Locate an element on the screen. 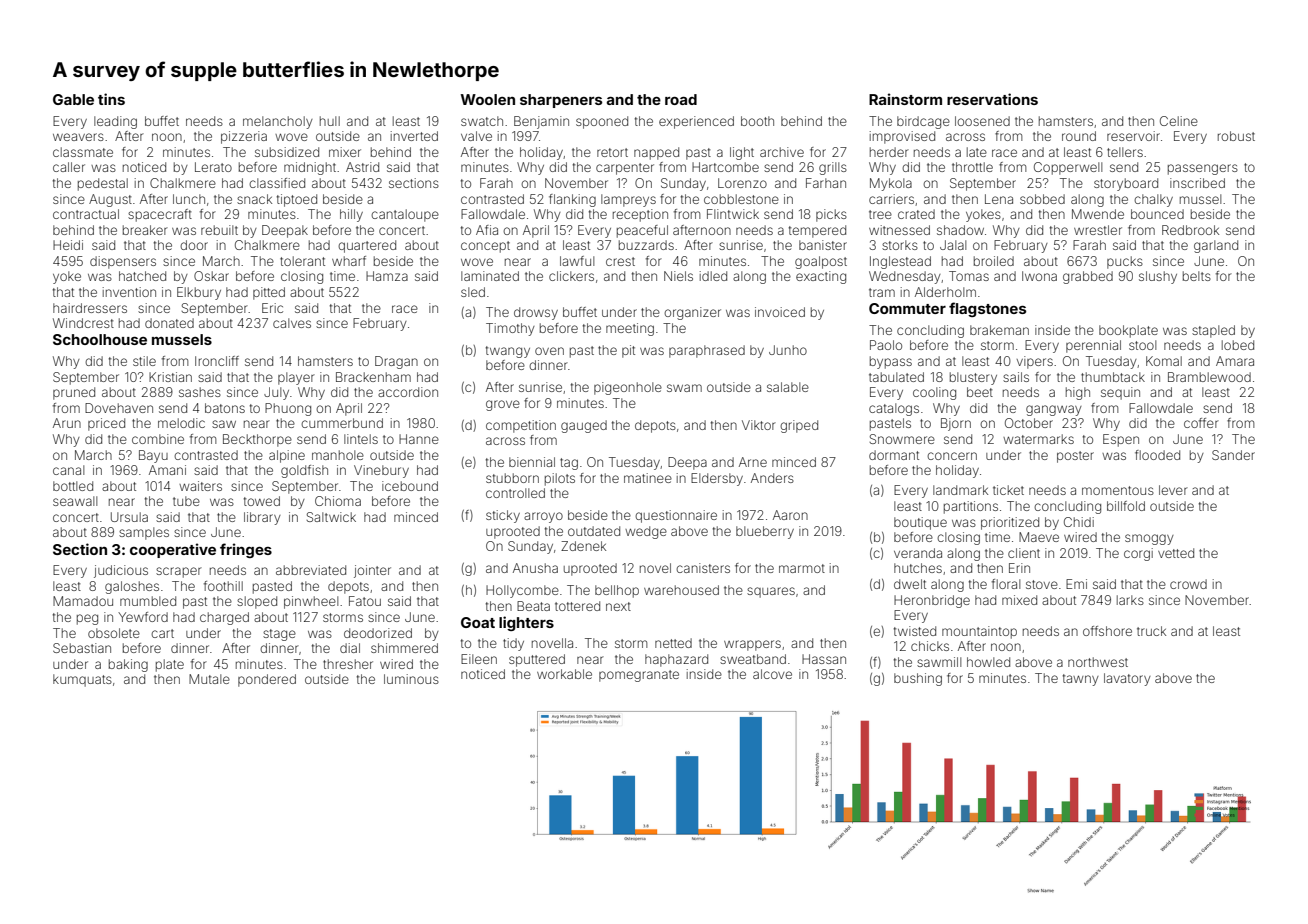 This screenshot has width=1308, height=924. stile is located at coordinates (144, 361).
